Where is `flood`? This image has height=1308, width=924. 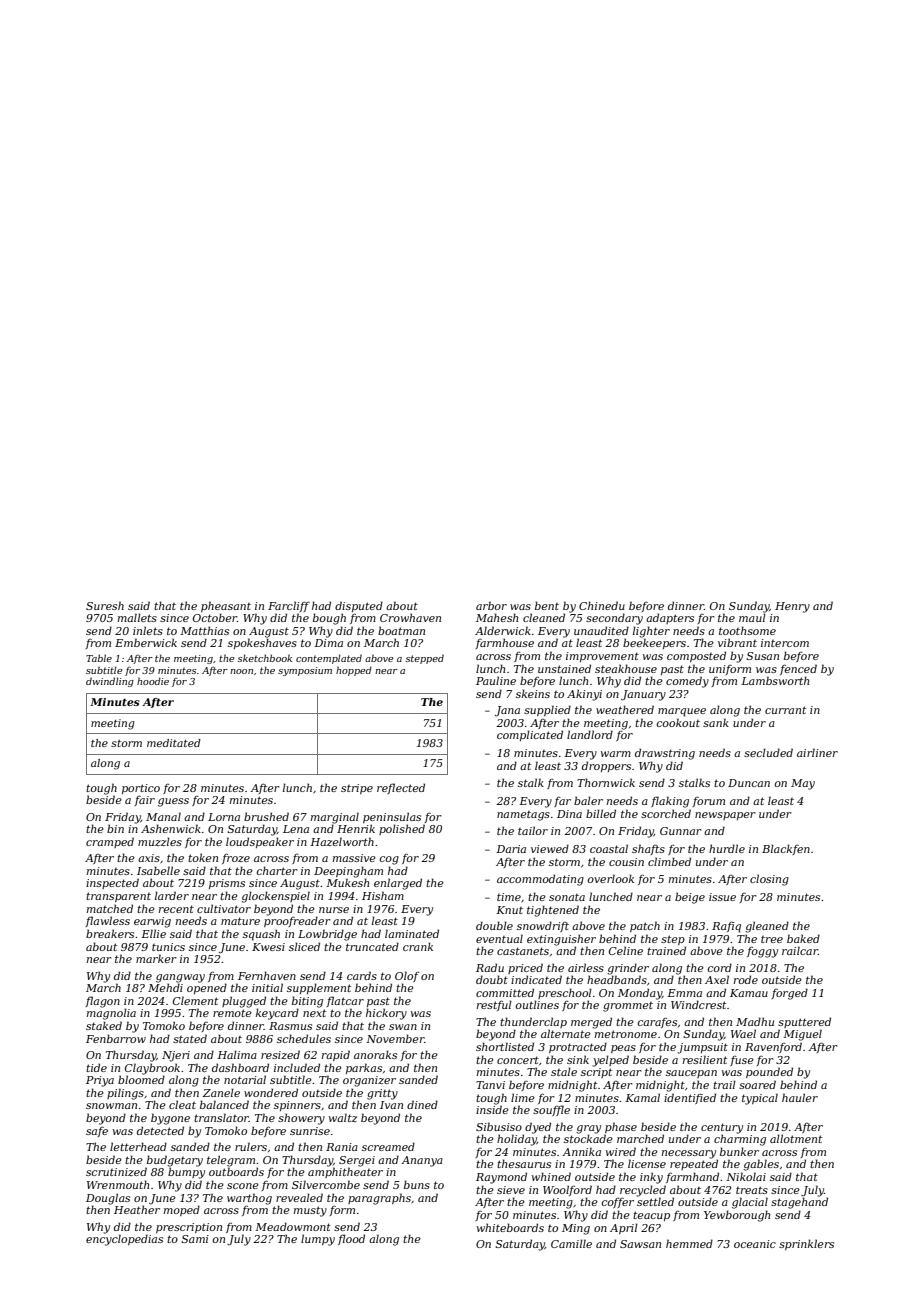 flood is located at coordinates (351, 1239).
